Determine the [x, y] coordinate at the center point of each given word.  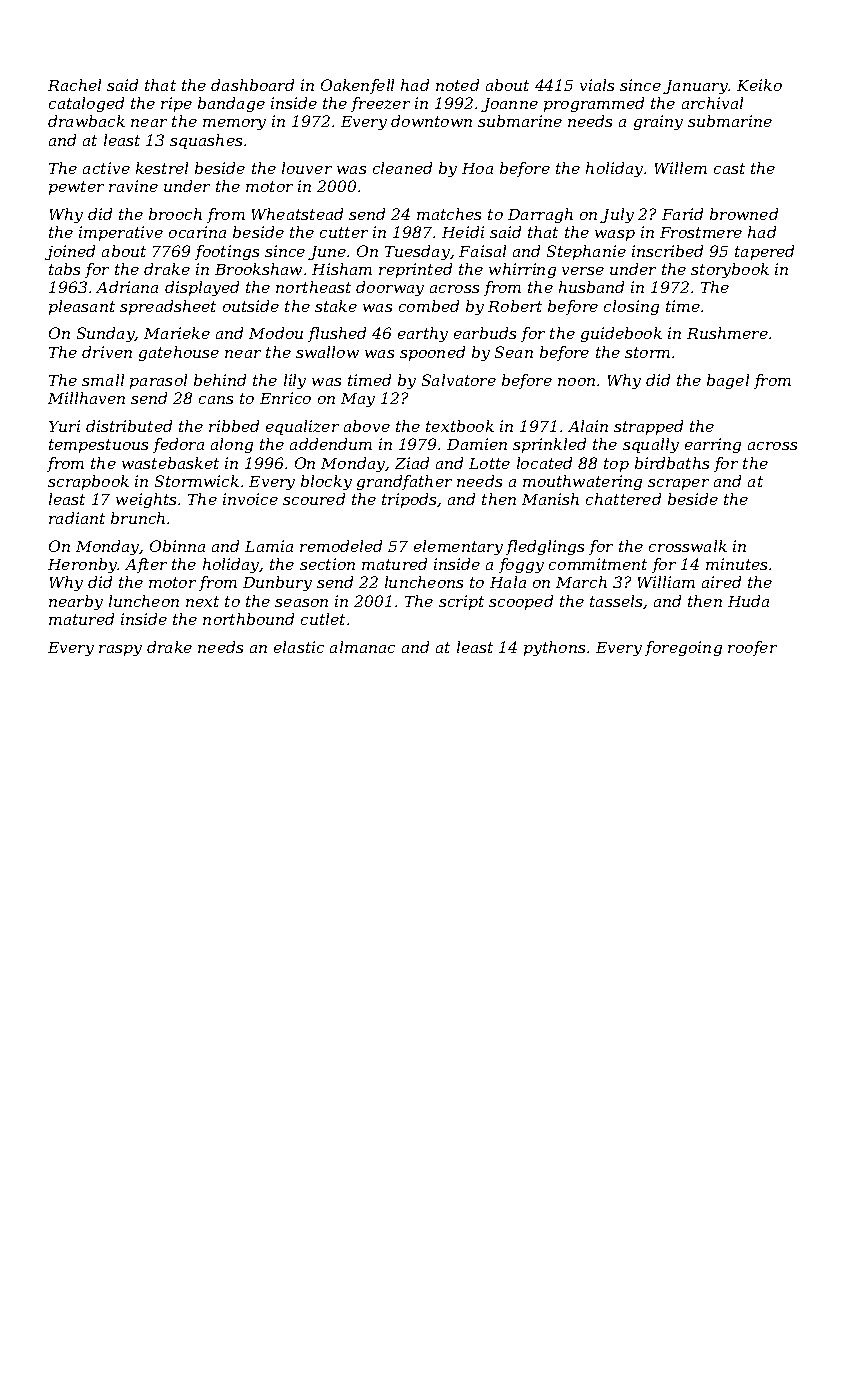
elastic [299, 647]
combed [429, 306]
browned [744, 214]
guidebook [621, 334]
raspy [120, 650]
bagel [728, 381]
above [367, 426]
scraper [678, 484]
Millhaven [86, 398]
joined [70, 252]
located [544, 463]
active [106, 168]
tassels [616, 601]
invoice [250, 499]
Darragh [540, 215]
